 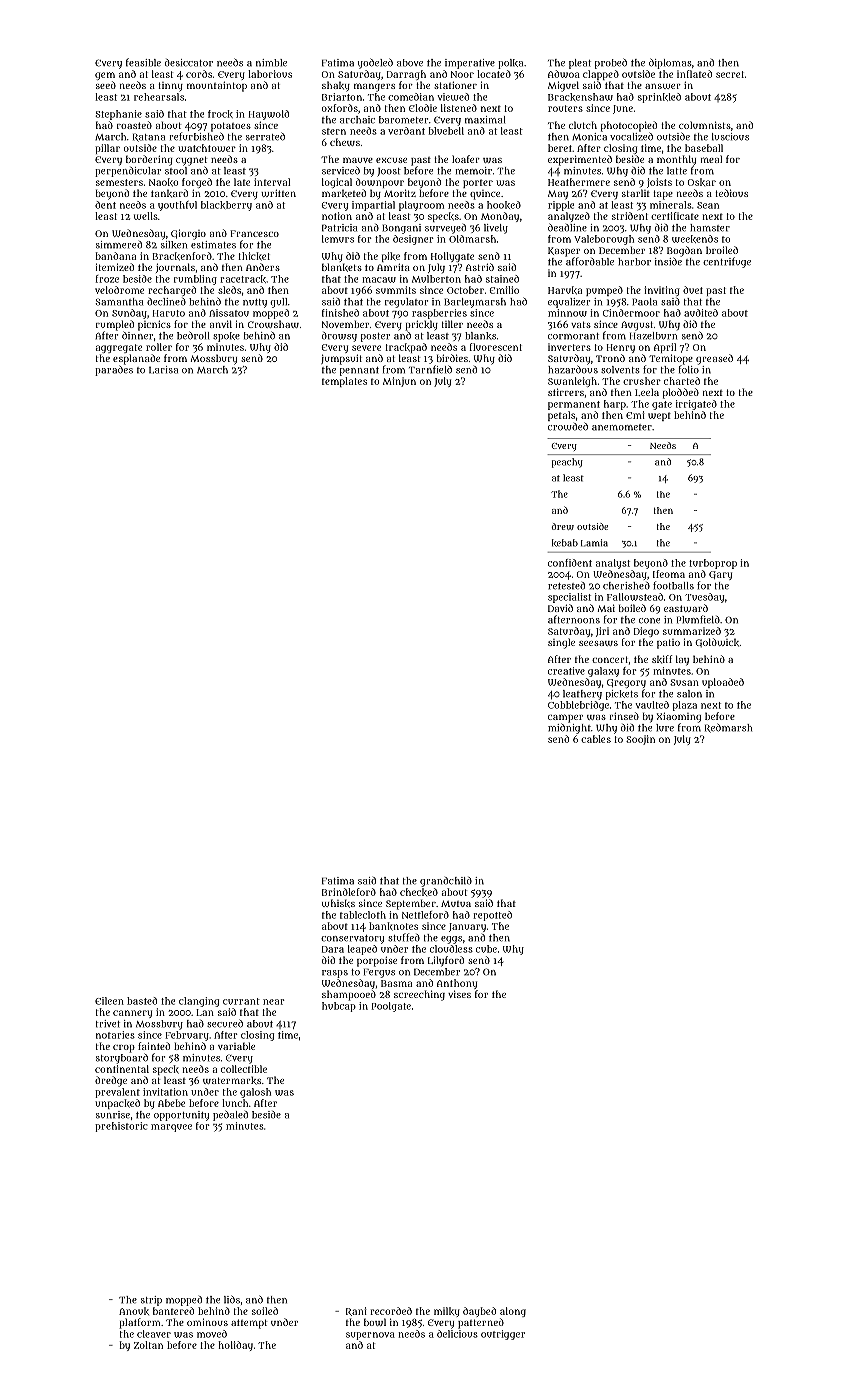 I want to click on vises, so click(x=459, y=994).
